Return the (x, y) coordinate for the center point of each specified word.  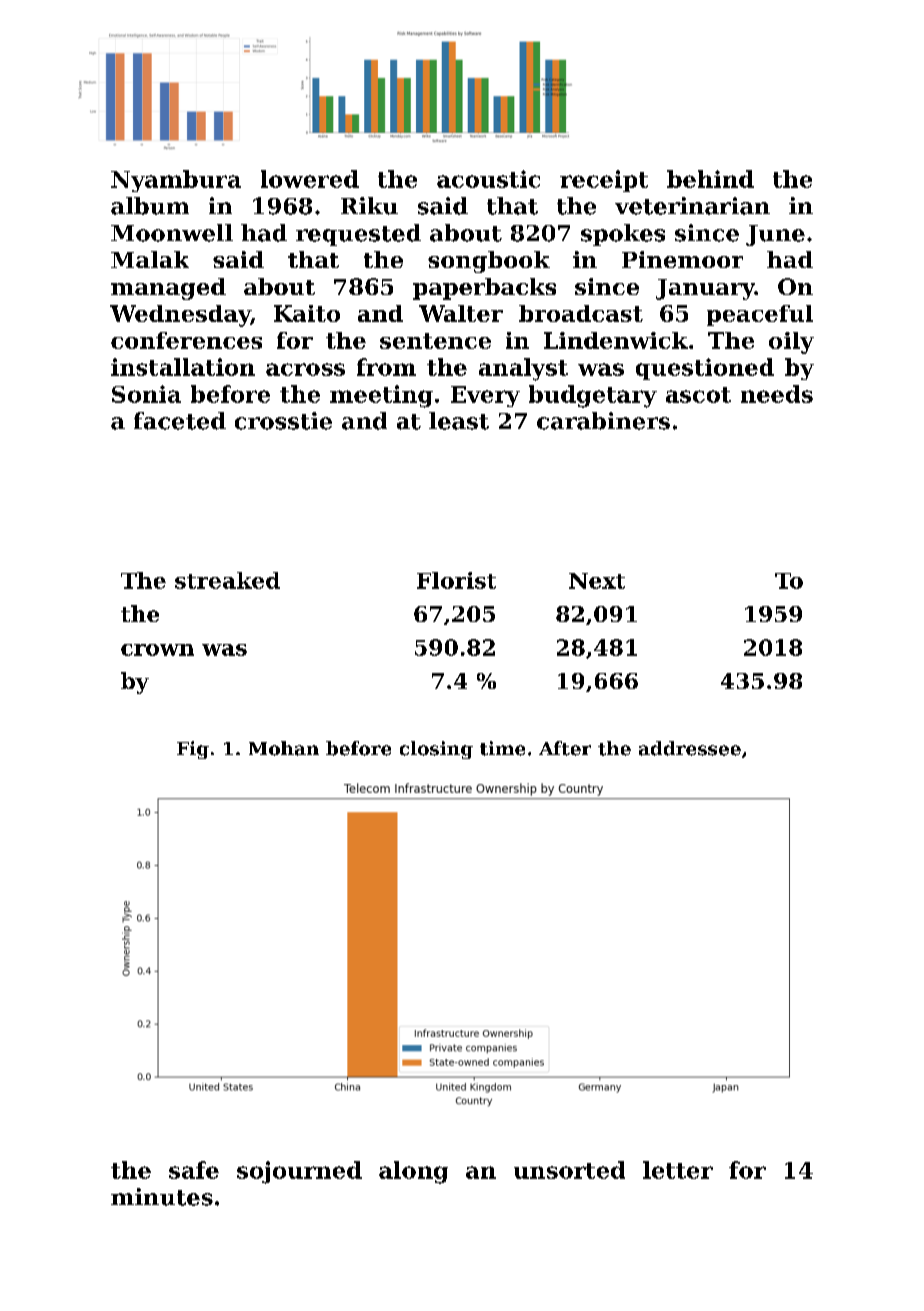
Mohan (284, 748)
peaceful (760, 315)
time (502, 748)
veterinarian (692, 206)
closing (436, 750)
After (565, 748)
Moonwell (172, 233)
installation (183, 367)
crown (157, 650)
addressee (690, 748)
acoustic (488, 179)
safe (194, 1170)
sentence (435, 341)
